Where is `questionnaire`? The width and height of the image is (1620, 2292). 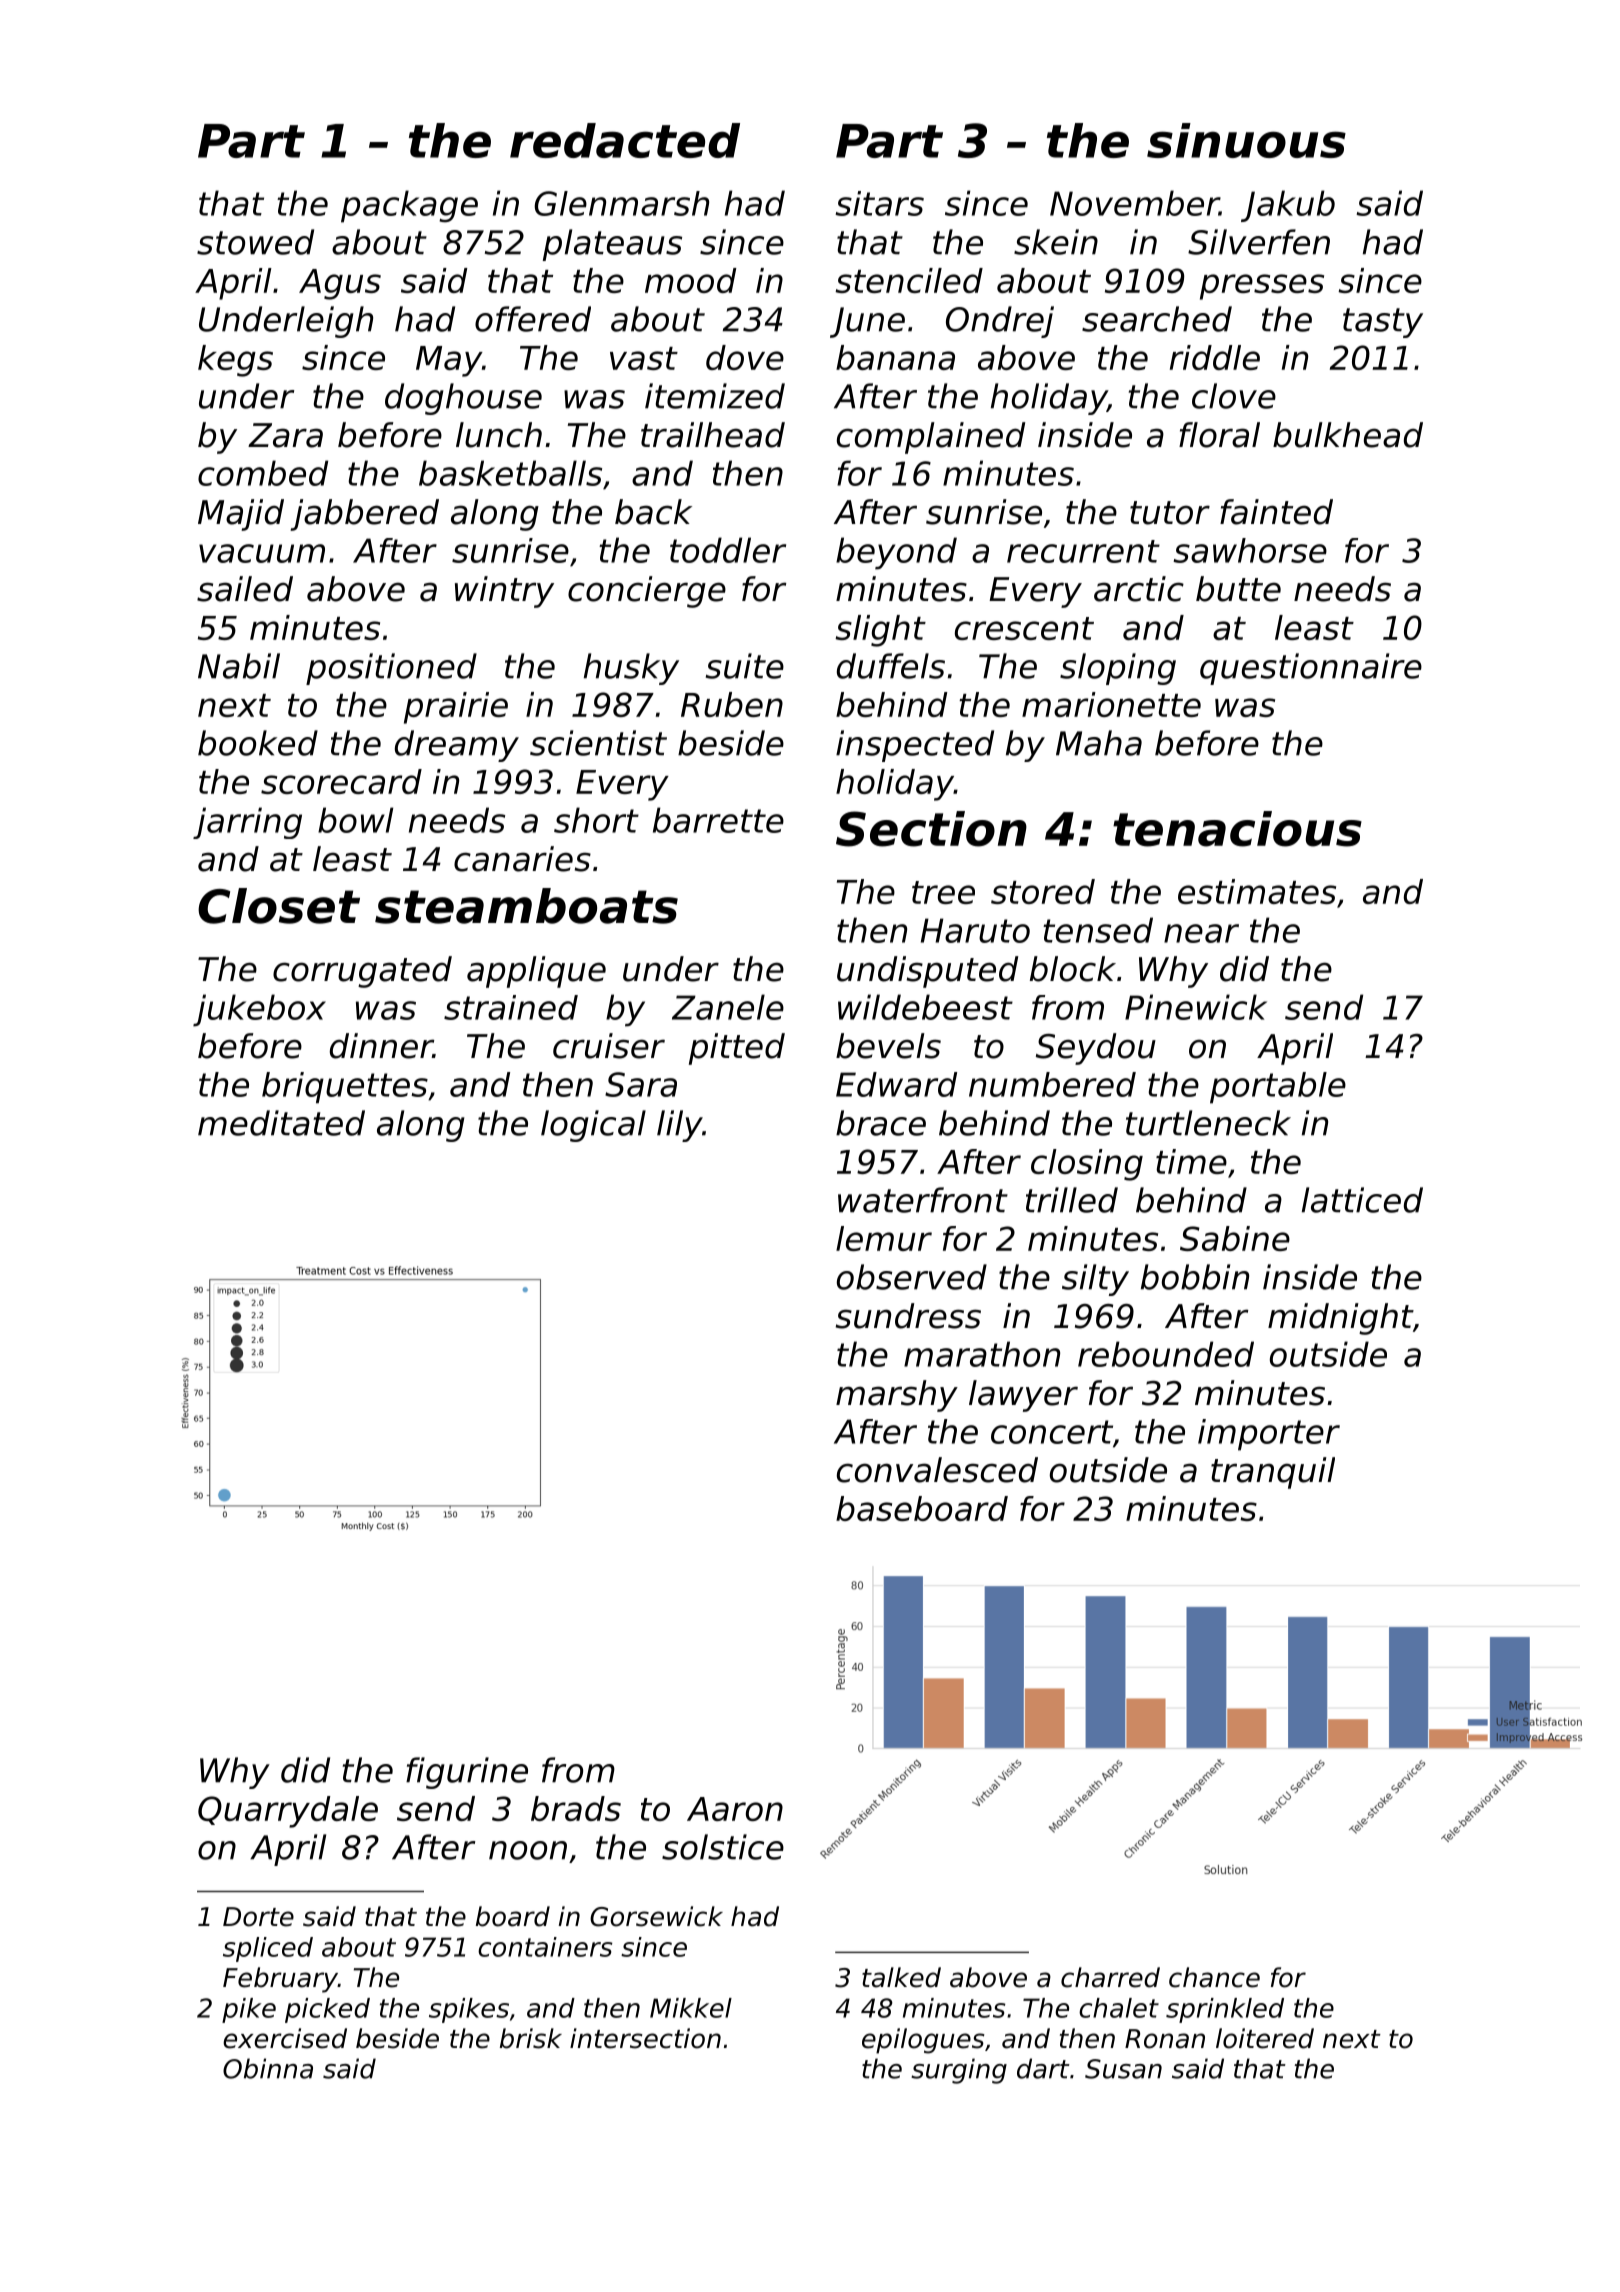
questionnaire is located at coordinates (1311, 669).
